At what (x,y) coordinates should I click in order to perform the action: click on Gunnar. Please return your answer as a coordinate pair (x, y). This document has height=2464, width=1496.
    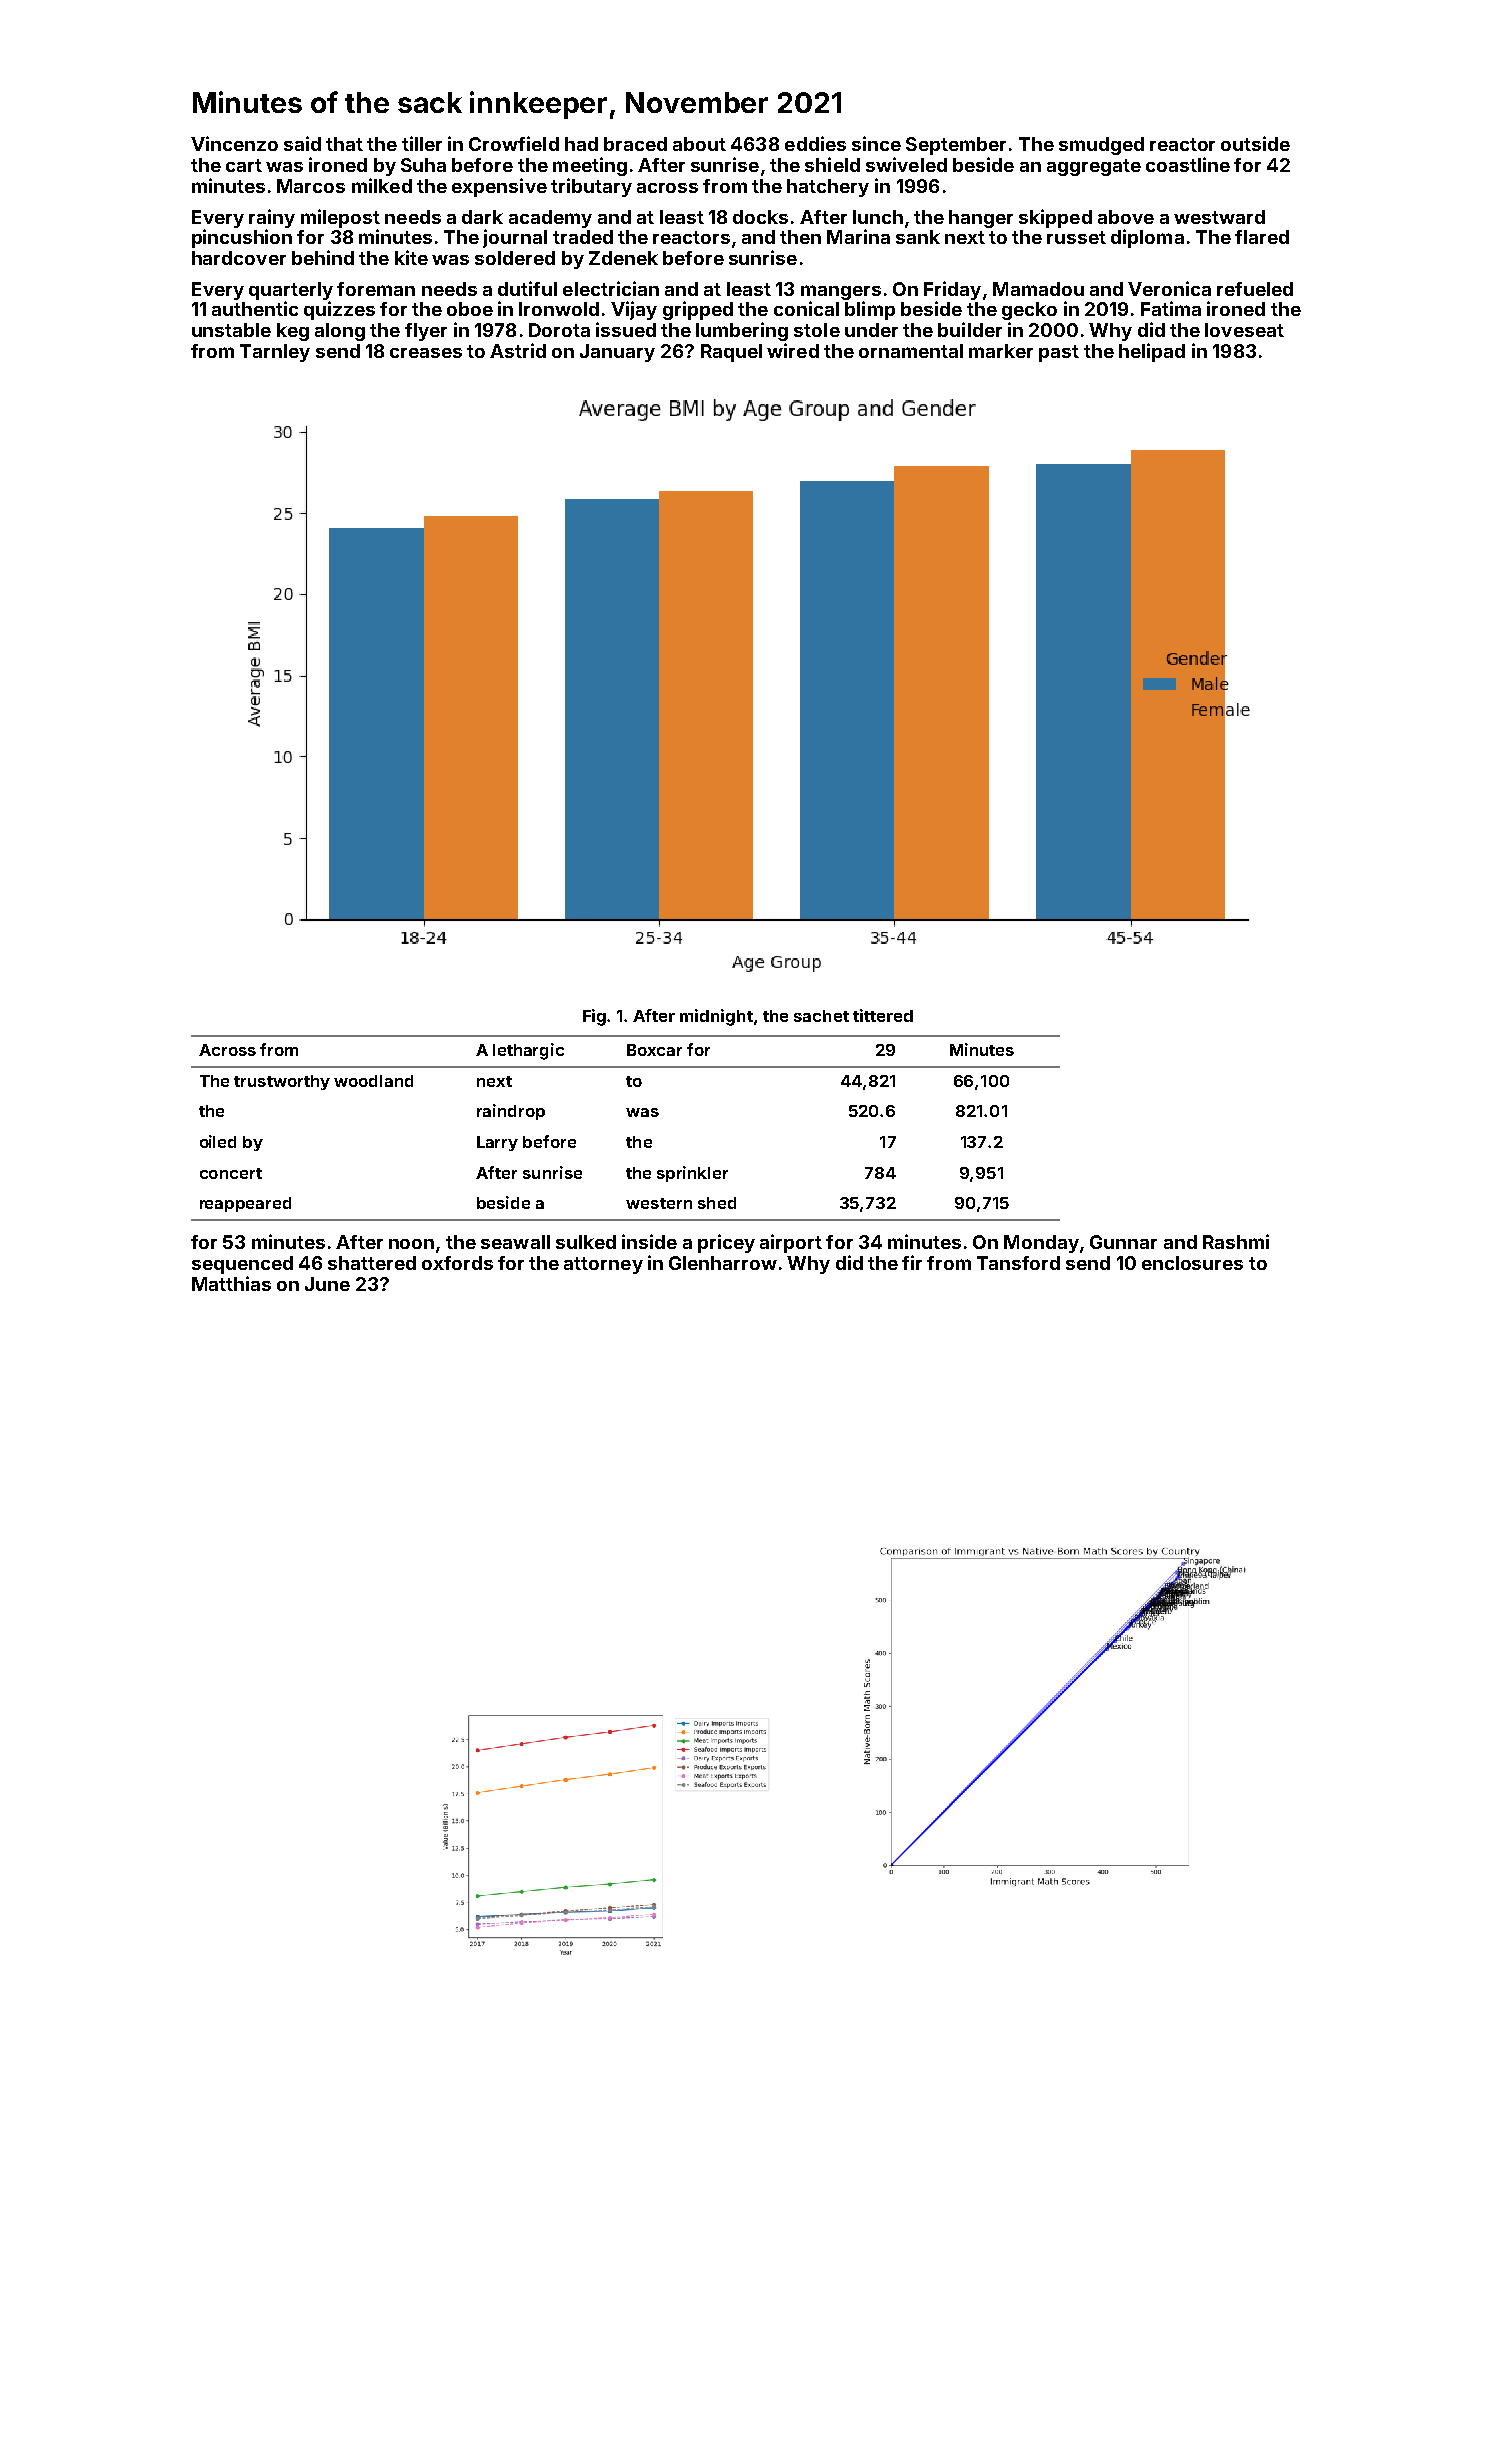
    Looking at the image, I should click on (1123, 1242).
